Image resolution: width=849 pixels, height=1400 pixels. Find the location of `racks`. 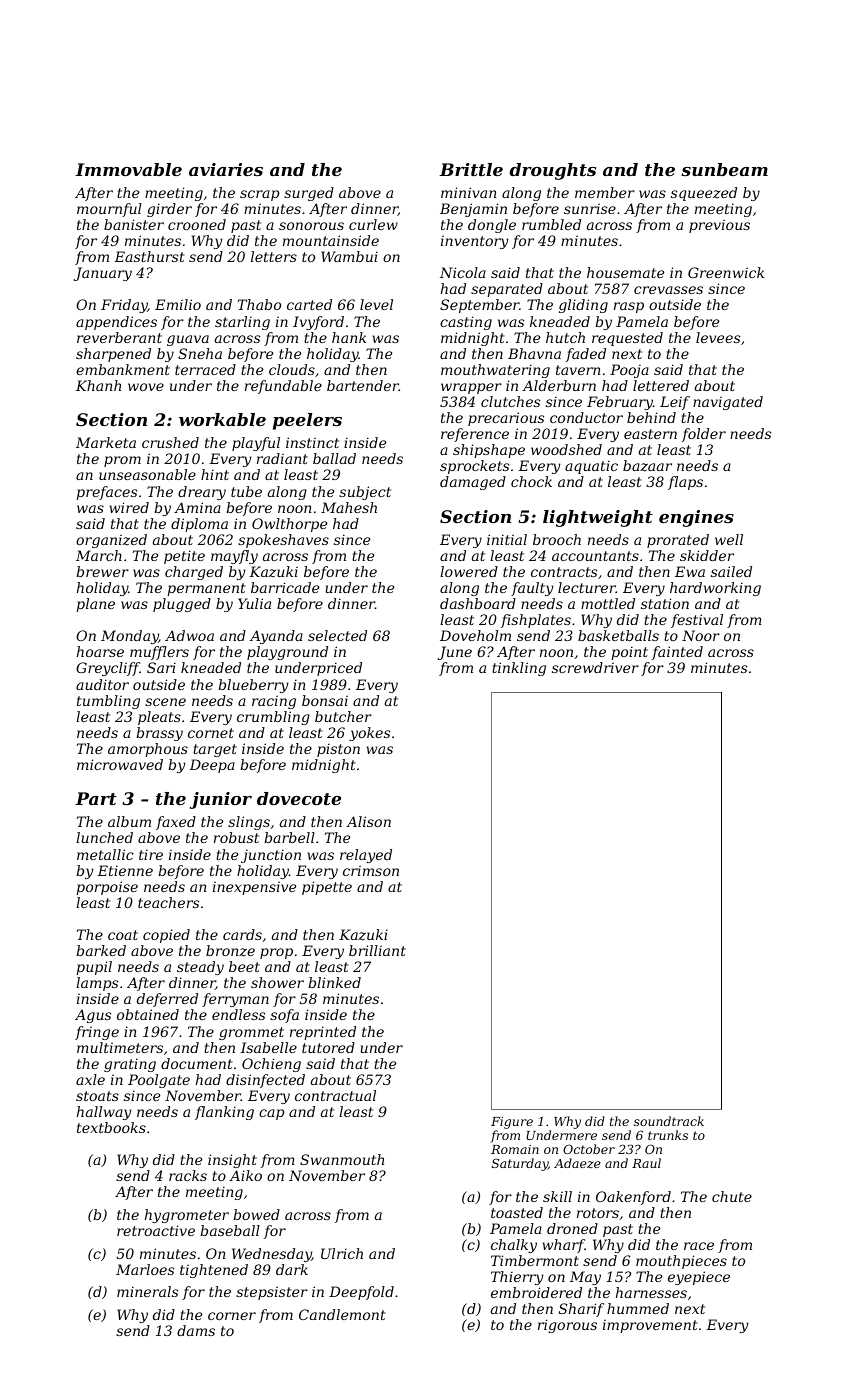

racks is located at coordinates (188, 1175).
